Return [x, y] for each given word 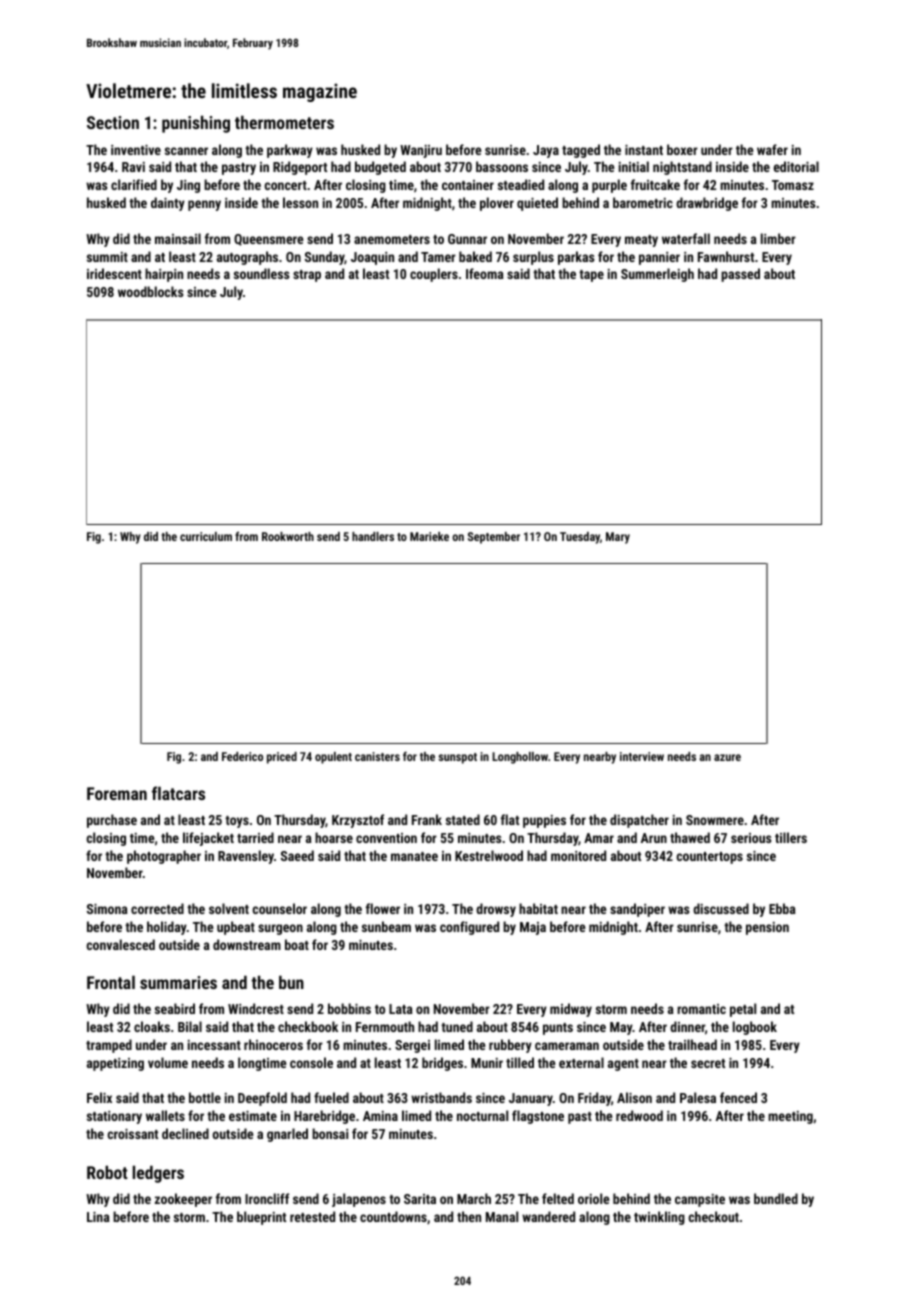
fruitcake [655, 184]
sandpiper [637, 910]
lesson [300, 202]
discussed [721, 908]
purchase [112, 821]
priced [282, 758]
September [494, 538]
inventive [136, 150]
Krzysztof [358, 821]
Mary [618, 538]
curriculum [206, 536]
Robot [107, 1172]
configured [469, 928]
